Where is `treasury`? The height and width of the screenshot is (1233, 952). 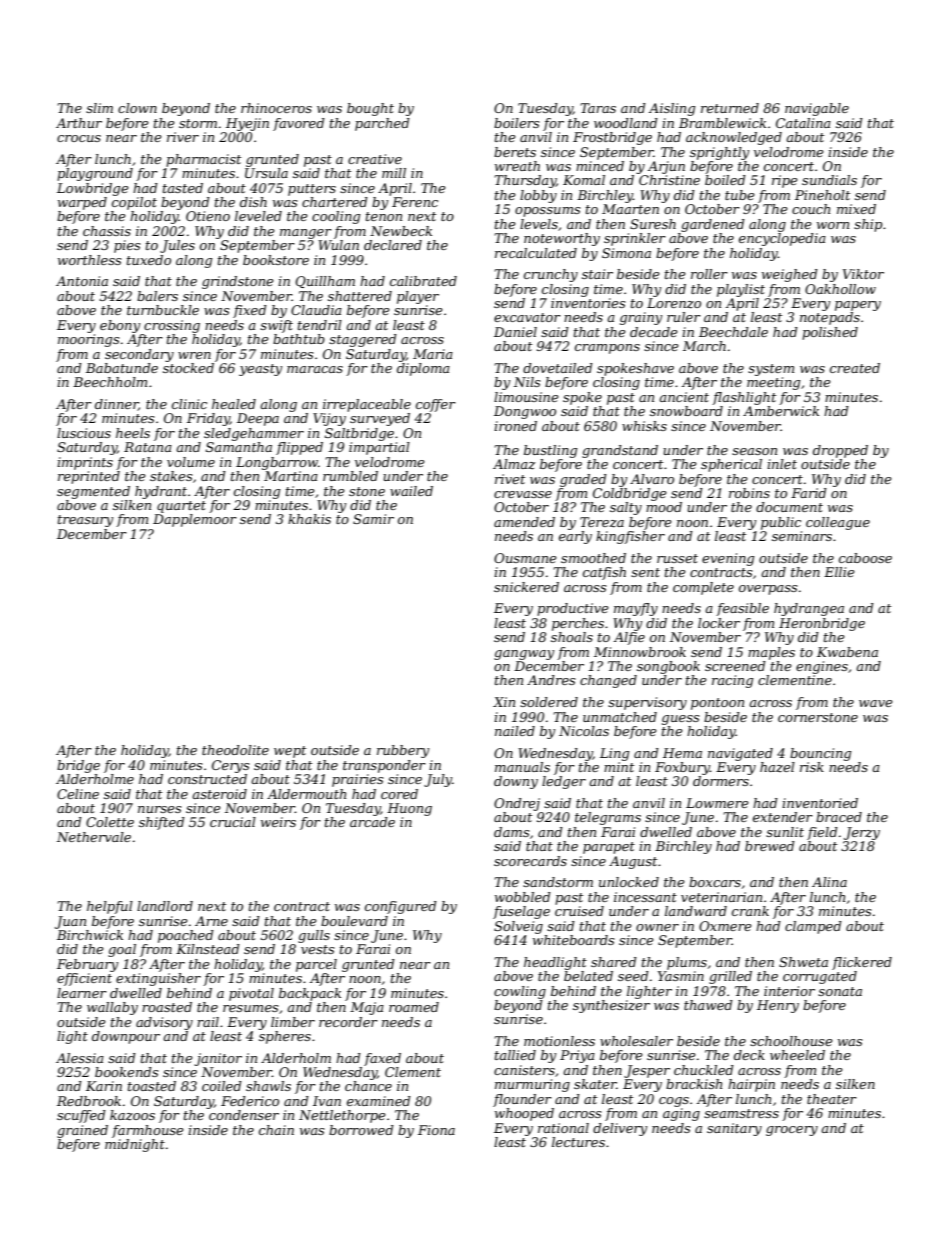 treasury is located at coordinates (85, 521).
